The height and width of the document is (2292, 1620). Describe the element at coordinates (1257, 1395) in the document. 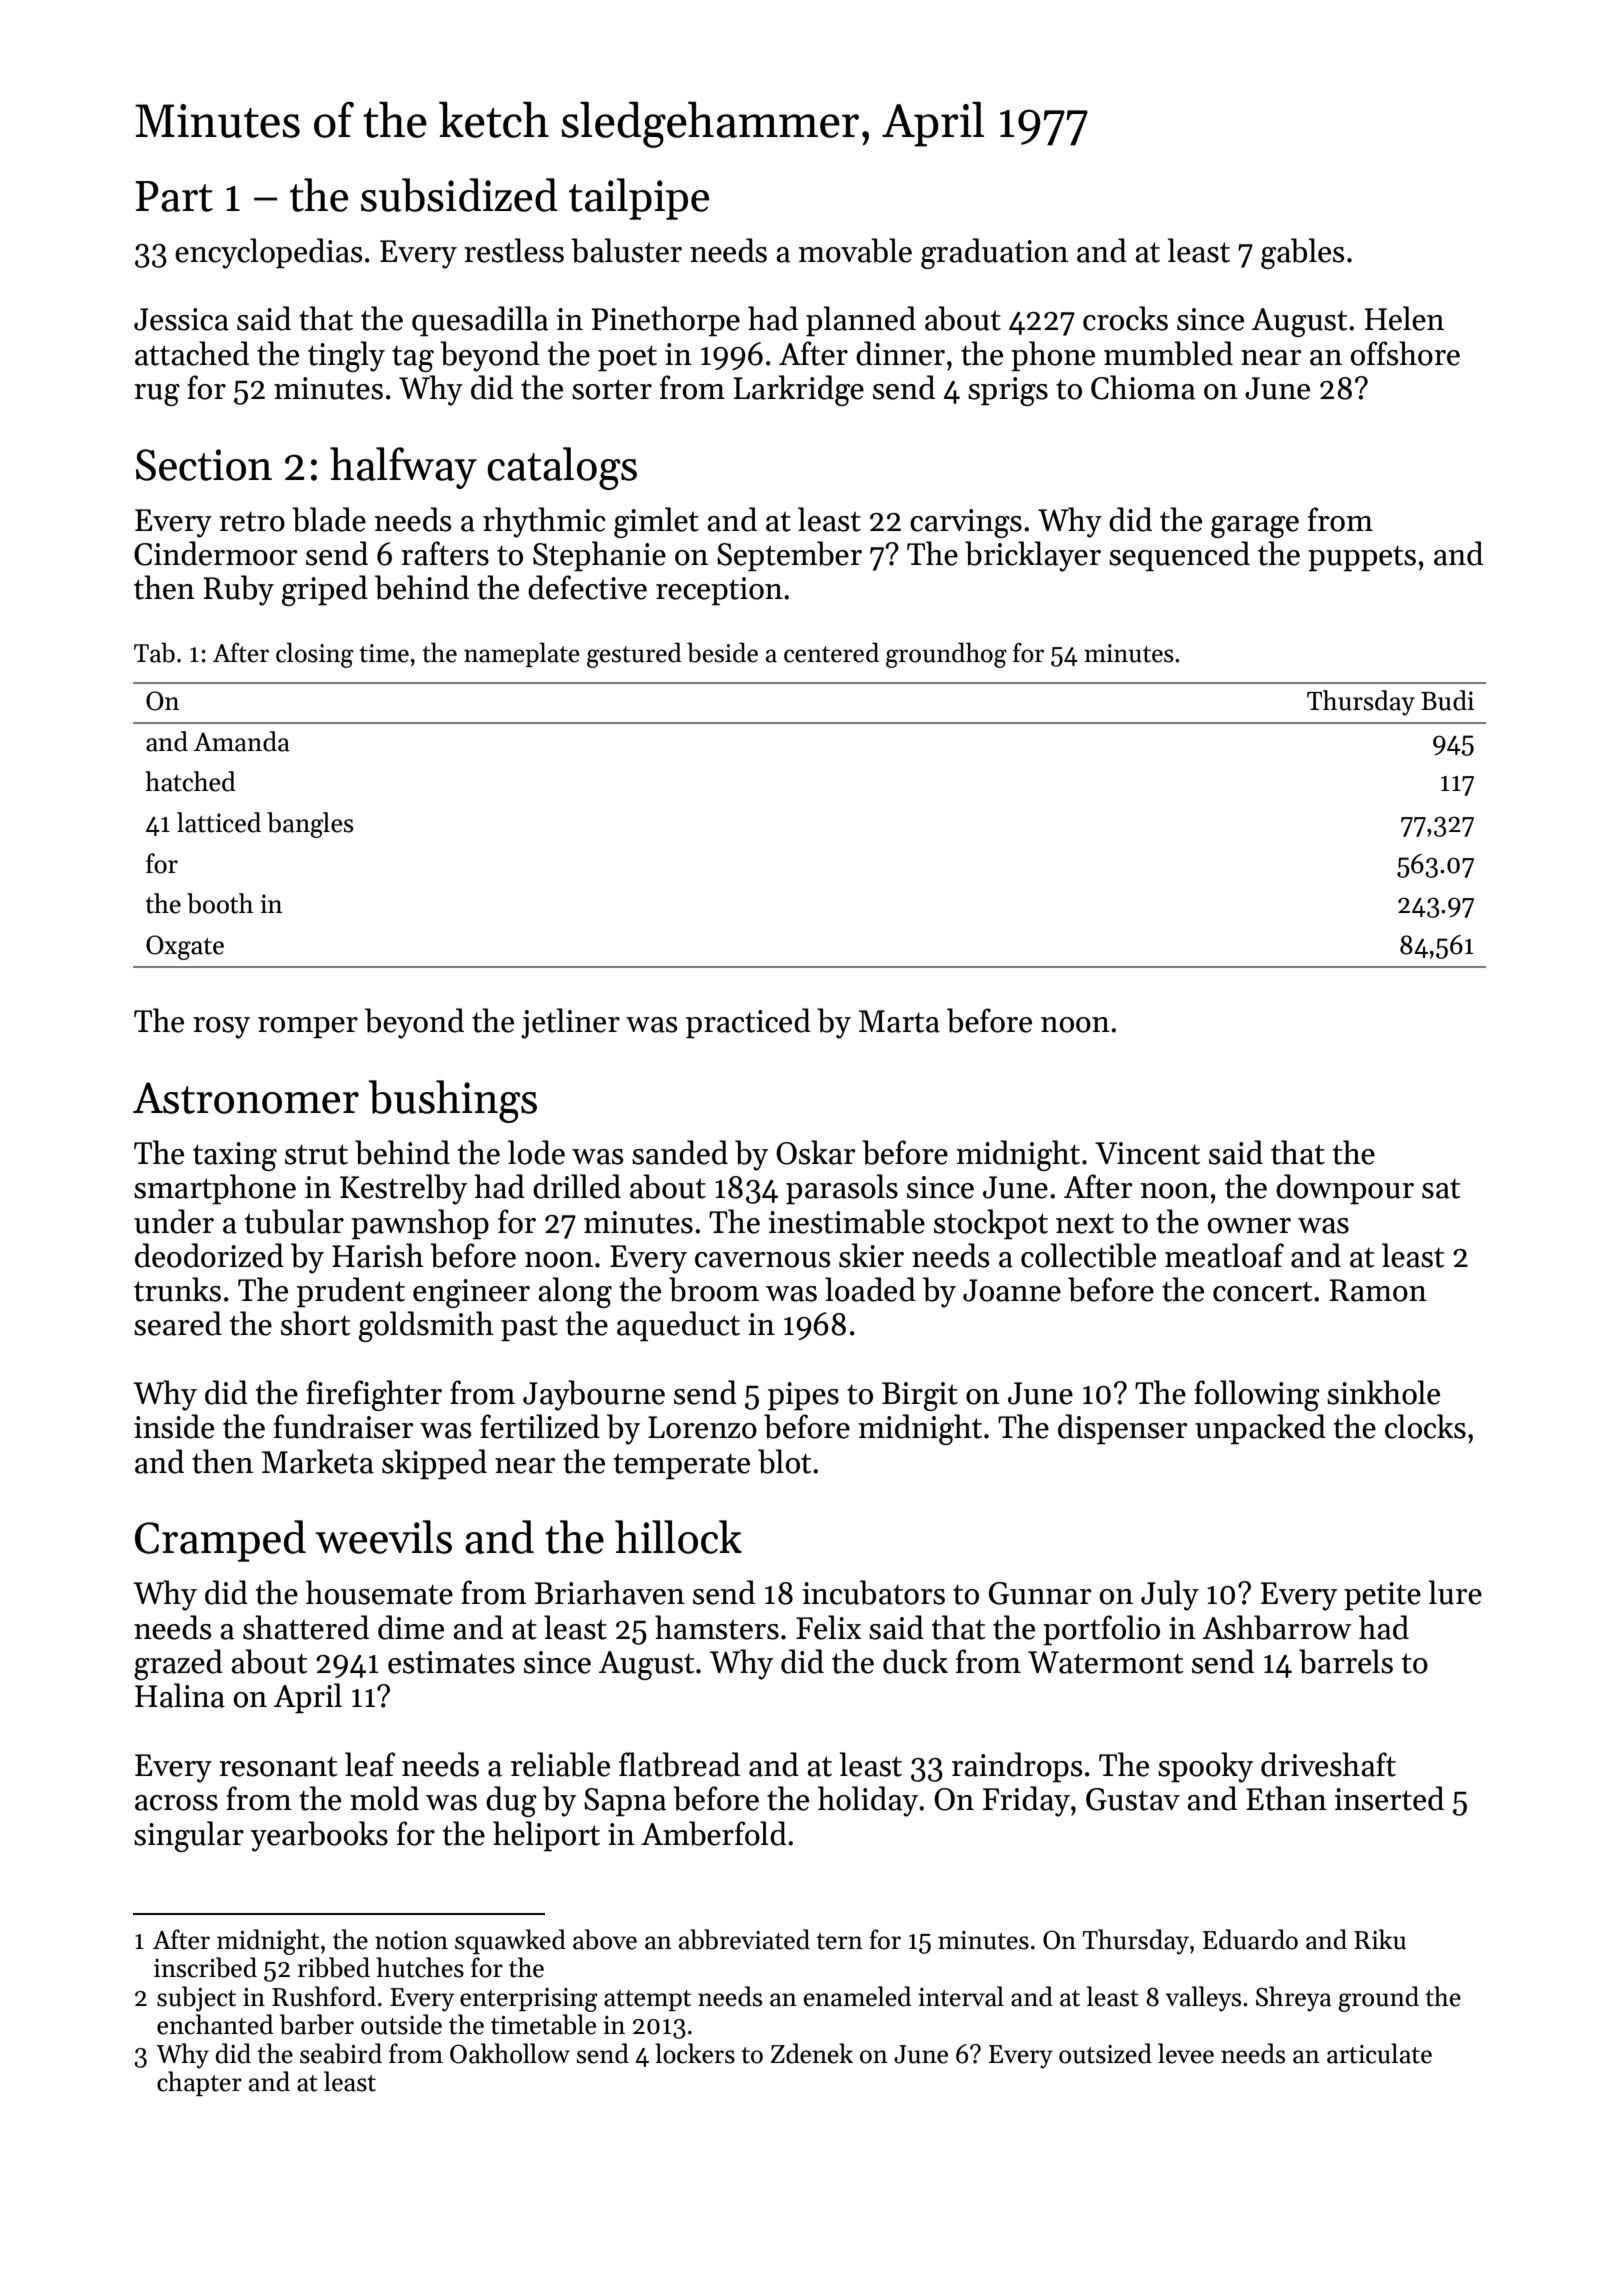

I see `following` at that location.
